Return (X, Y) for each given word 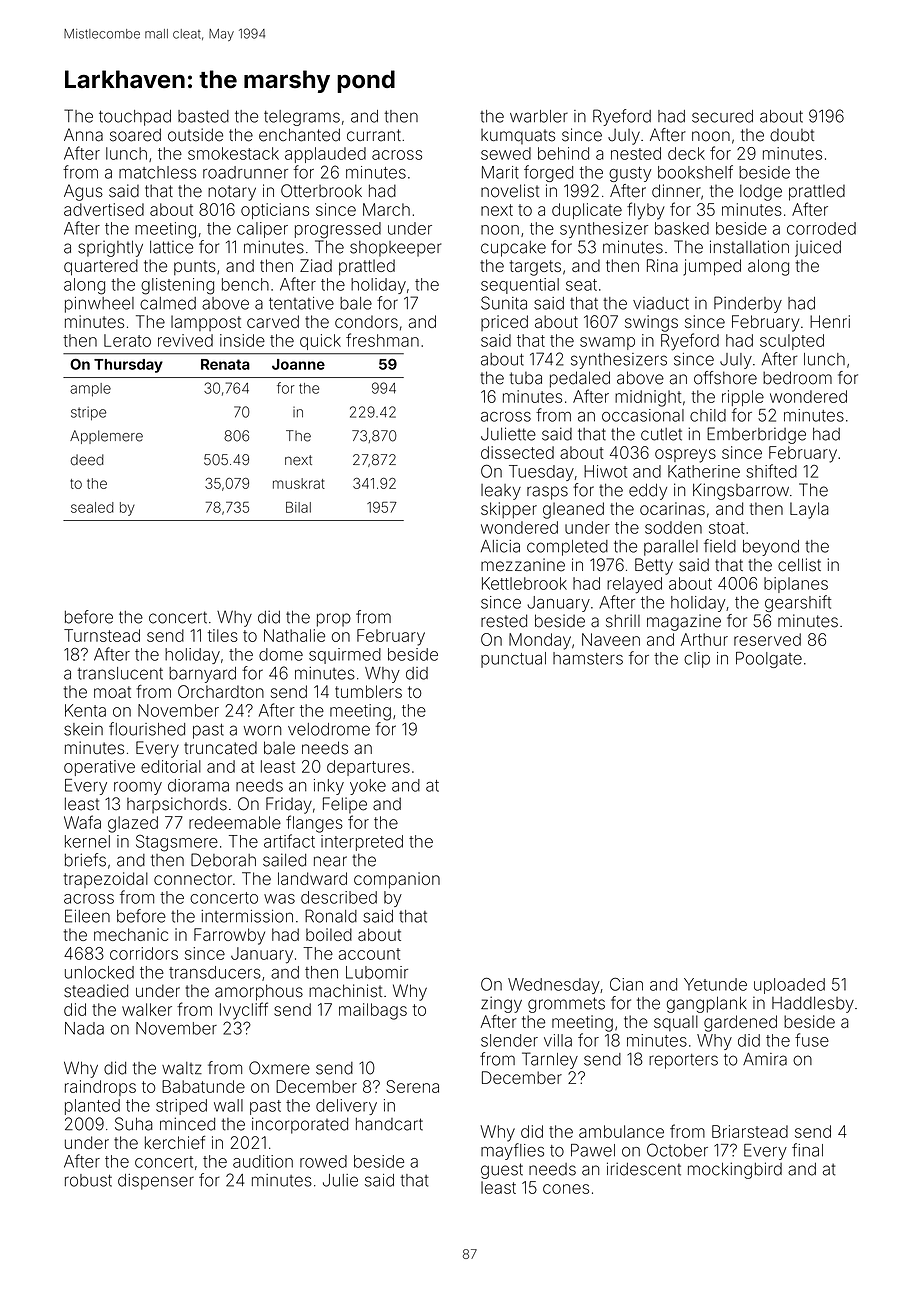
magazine (684, 622)
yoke (368, 787)
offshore (725, 378)
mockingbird (735, 1170)
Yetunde (715, 984)
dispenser (156, 1182)
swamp (607, 343)
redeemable (235, 822)
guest (502, 1171)
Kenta (85, 710)
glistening (177, 286)
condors (366, 321)
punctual (513, 660)
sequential (520, 286)
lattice (171, 247)
